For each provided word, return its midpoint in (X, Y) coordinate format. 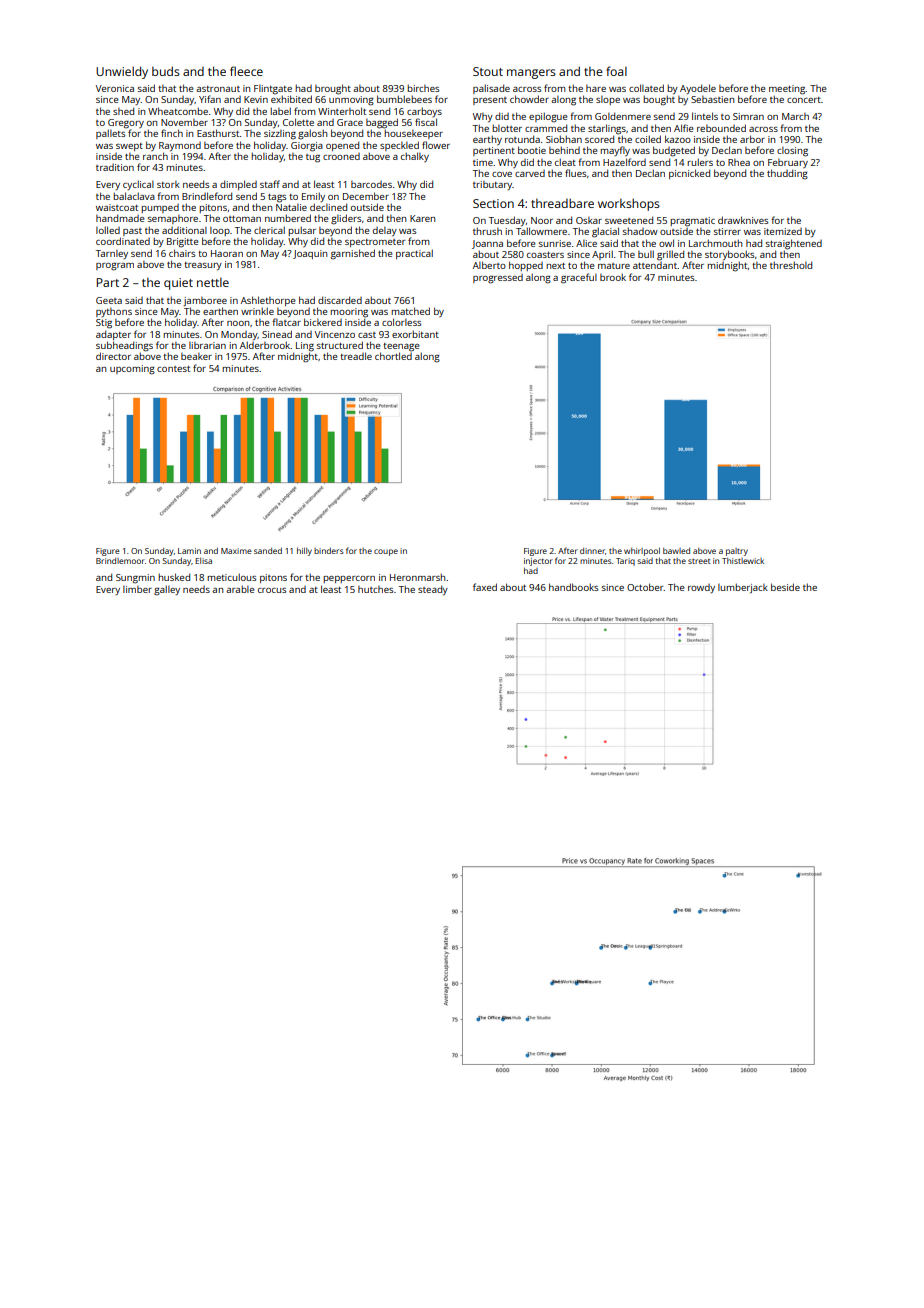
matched (410, 311)
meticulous (231, 577)
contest (173, 369)
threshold (791, 265)
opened (342, 146)
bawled (676, 551)
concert (804, 100)
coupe (386, 552)
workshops (629, 204)
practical (414, 254)
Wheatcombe (178, 111)
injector (538, 562)
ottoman (242, 219)
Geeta (109, 300)
